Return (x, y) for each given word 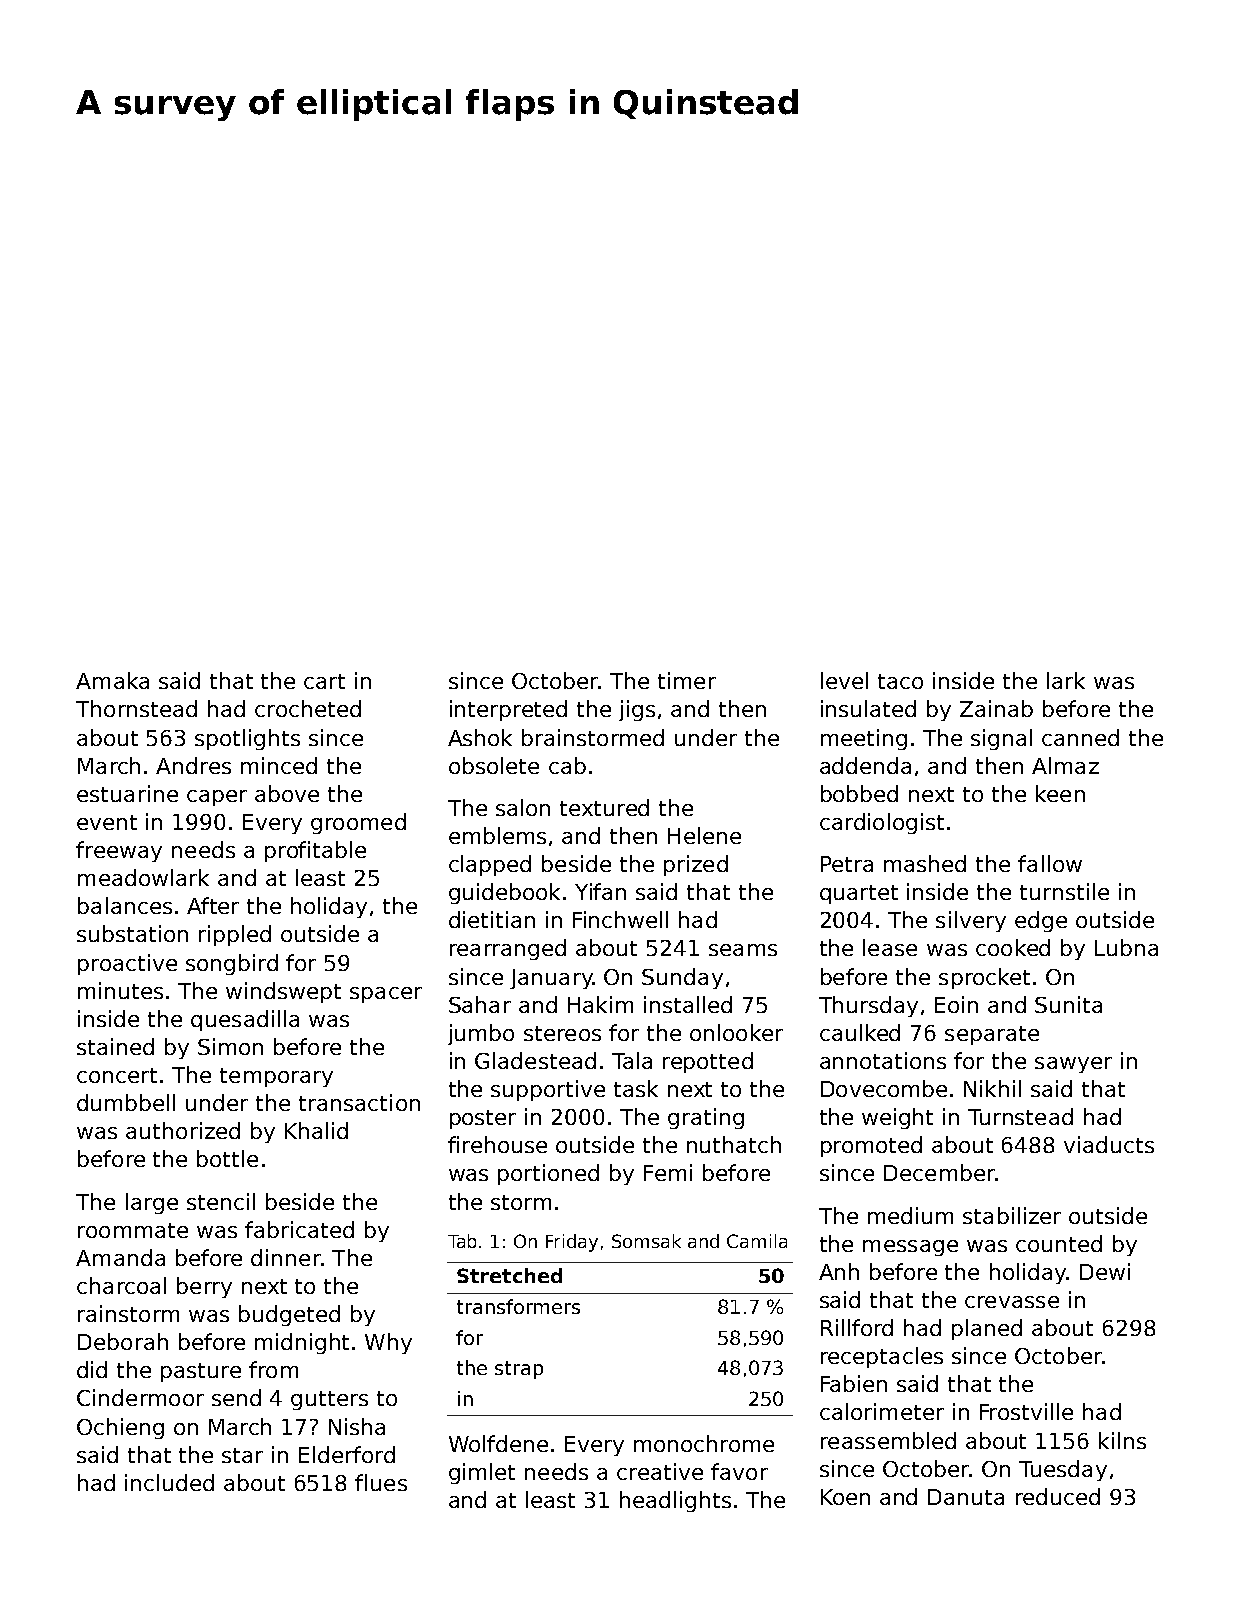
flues (381, 1482)
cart (324, 681)
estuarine (127, 793)
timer (687, 680)
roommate (133, 1230)
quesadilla (245, 1020)
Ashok (480, 737)
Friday (572, 1243)
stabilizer (1012, 1215)
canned (1080, 737)
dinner (286, 1257)
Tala (632, 1060)
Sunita (1068, 1004)
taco (900, 681)
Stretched (509, 1275)
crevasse (1012, 1302)
